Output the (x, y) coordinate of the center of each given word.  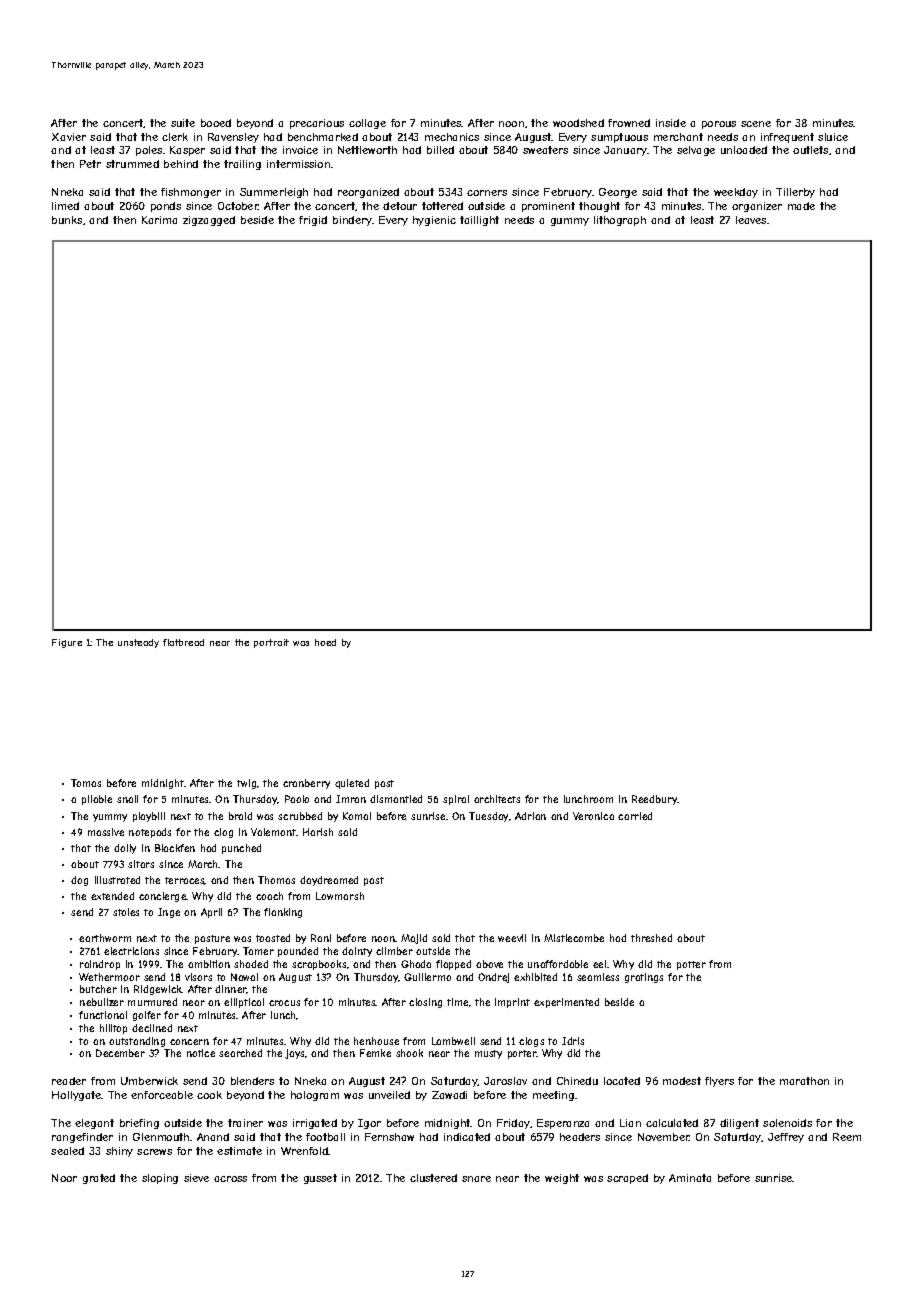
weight (562, 1179)
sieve (196, 1178)
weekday (736, 193)
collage (367, 124)
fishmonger (191, 193)
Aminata (690, 1178)
